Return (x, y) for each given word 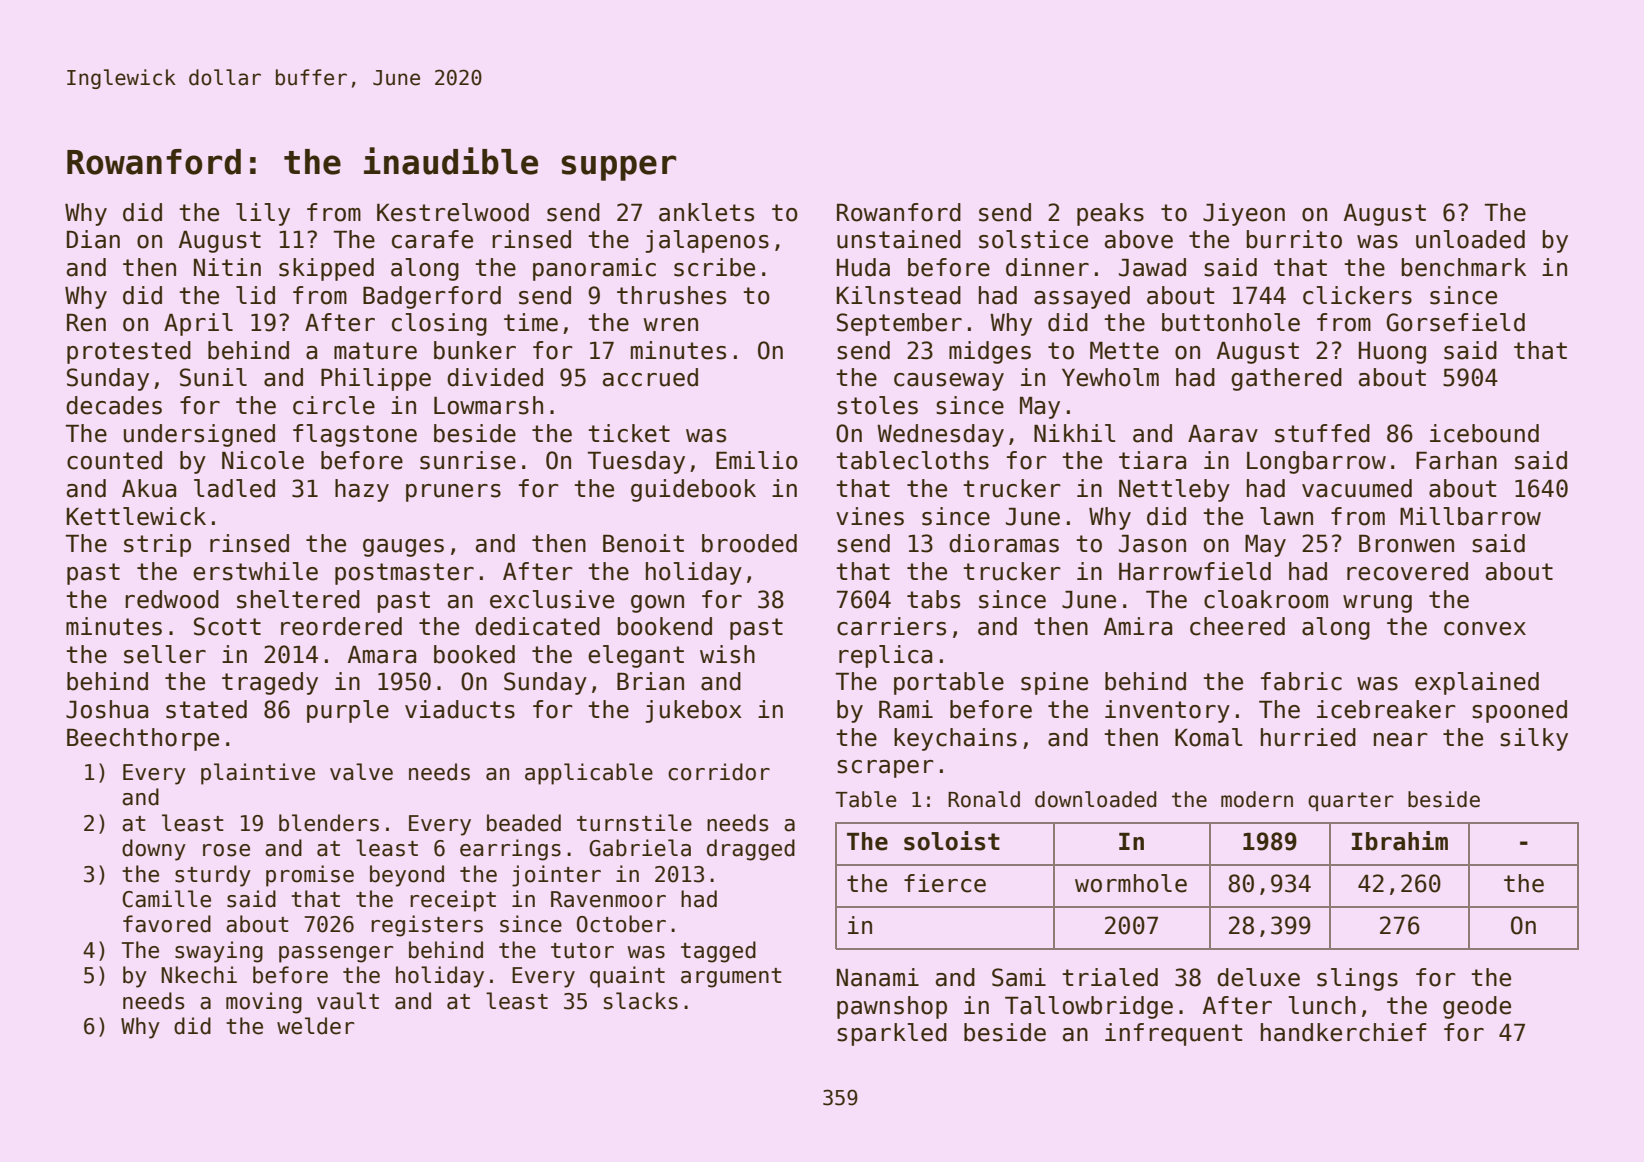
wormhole (1131, 883)
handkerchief (1344, 1032)
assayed (1082, 297)
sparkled (892, 1034)
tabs (933, 599)
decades (114, 405)
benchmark (1464, 267)
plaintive (258, 774)
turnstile (634, 823)
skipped (326, 269)
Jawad (1152, 267)
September (899, 324)
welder (316, 1026)
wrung (1377, 604)
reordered (341, 626)
